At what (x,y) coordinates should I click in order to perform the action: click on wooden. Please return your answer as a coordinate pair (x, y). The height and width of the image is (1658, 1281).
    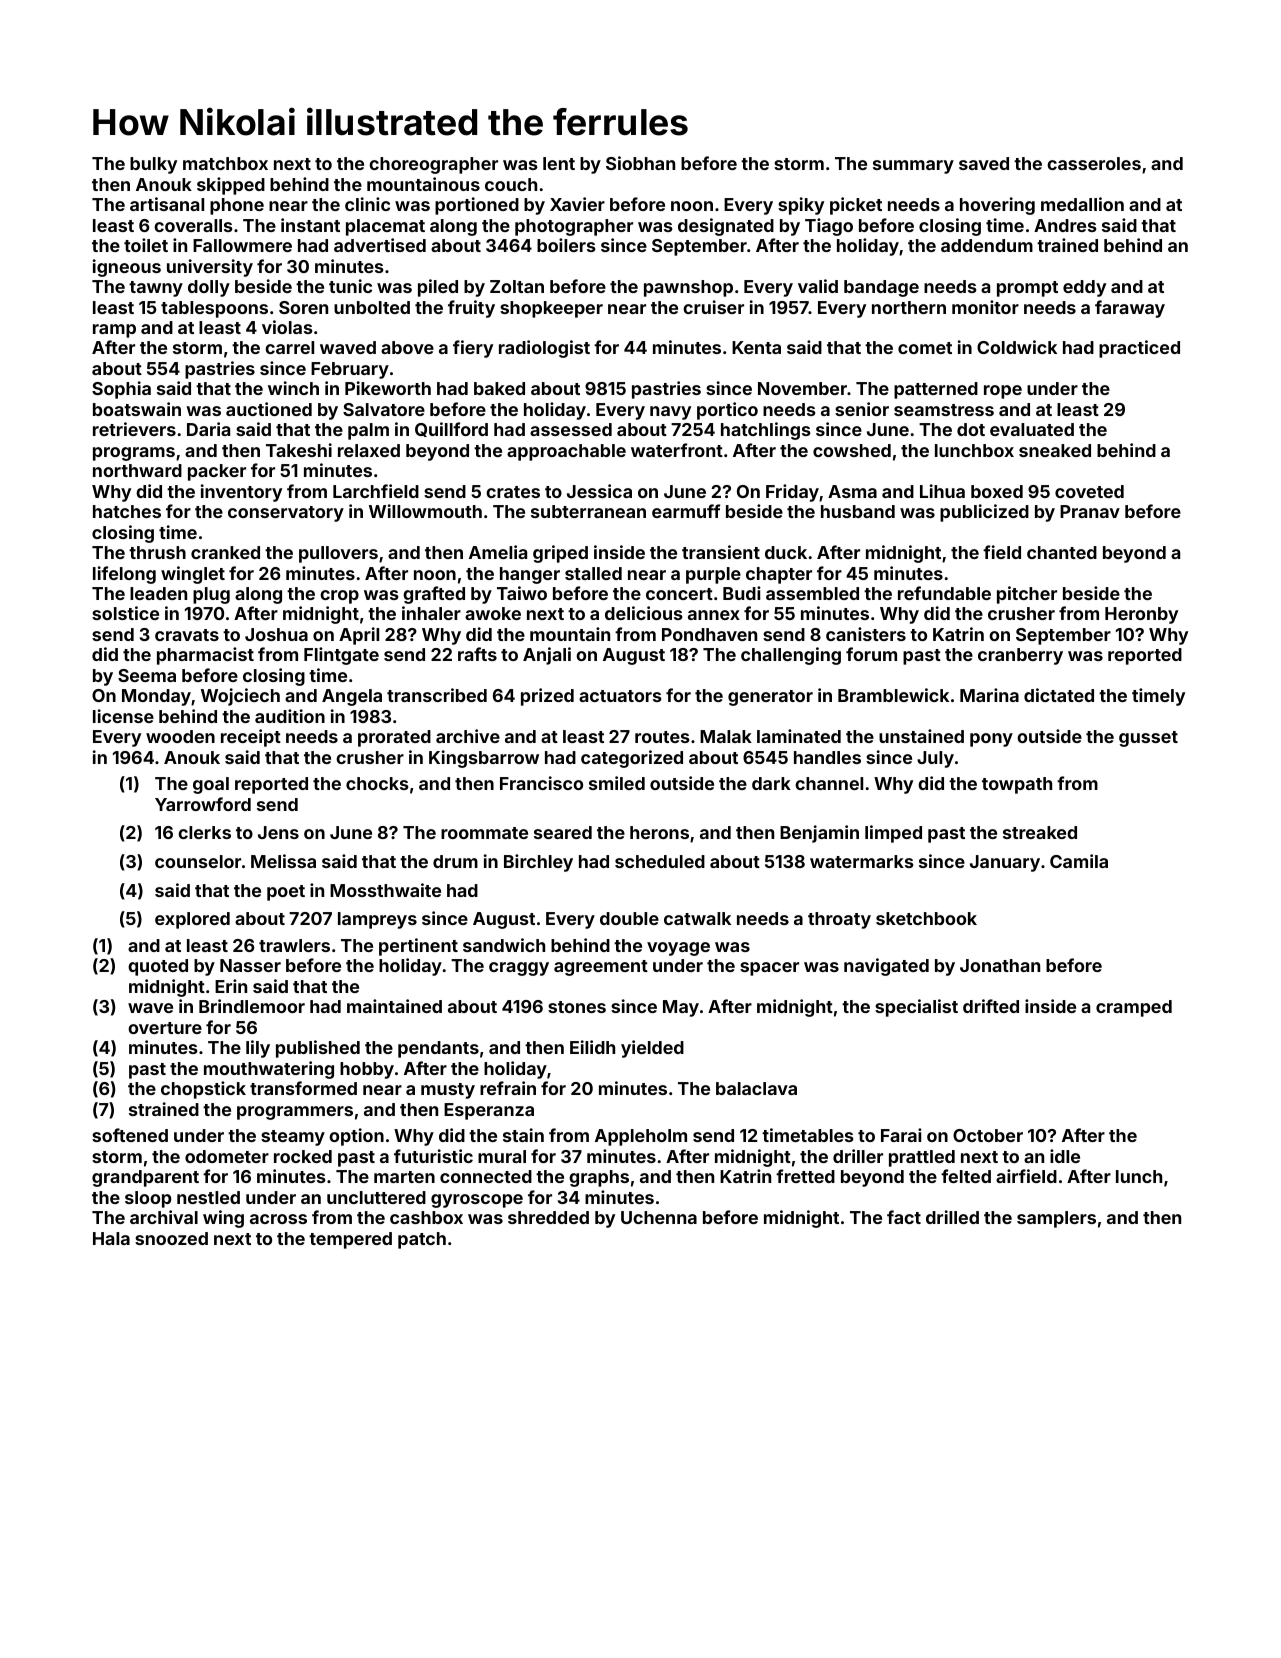
    Looking at the image, I should click on (180, 736).
